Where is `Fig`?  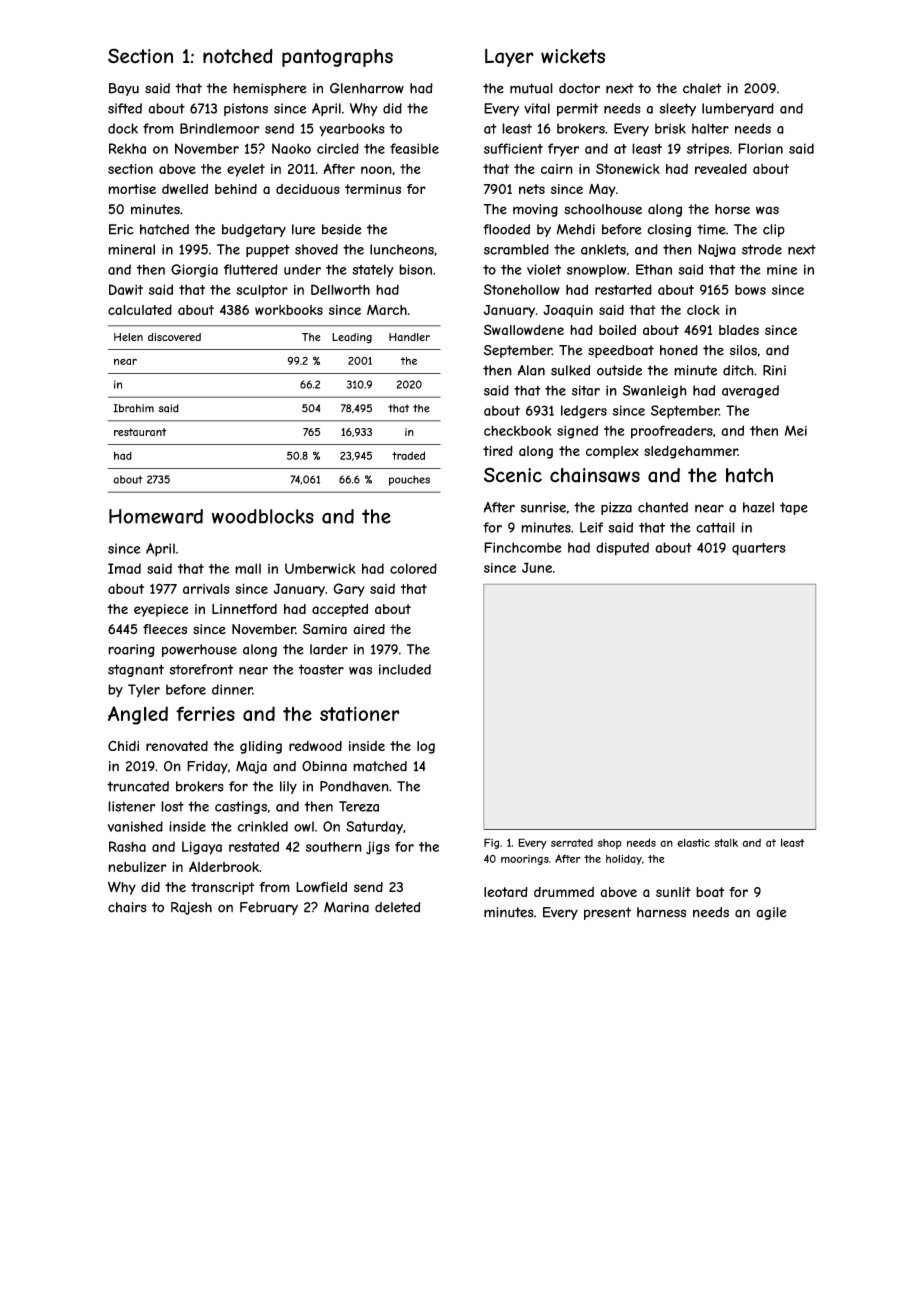
Fig is located at coordinates (491, 843).
